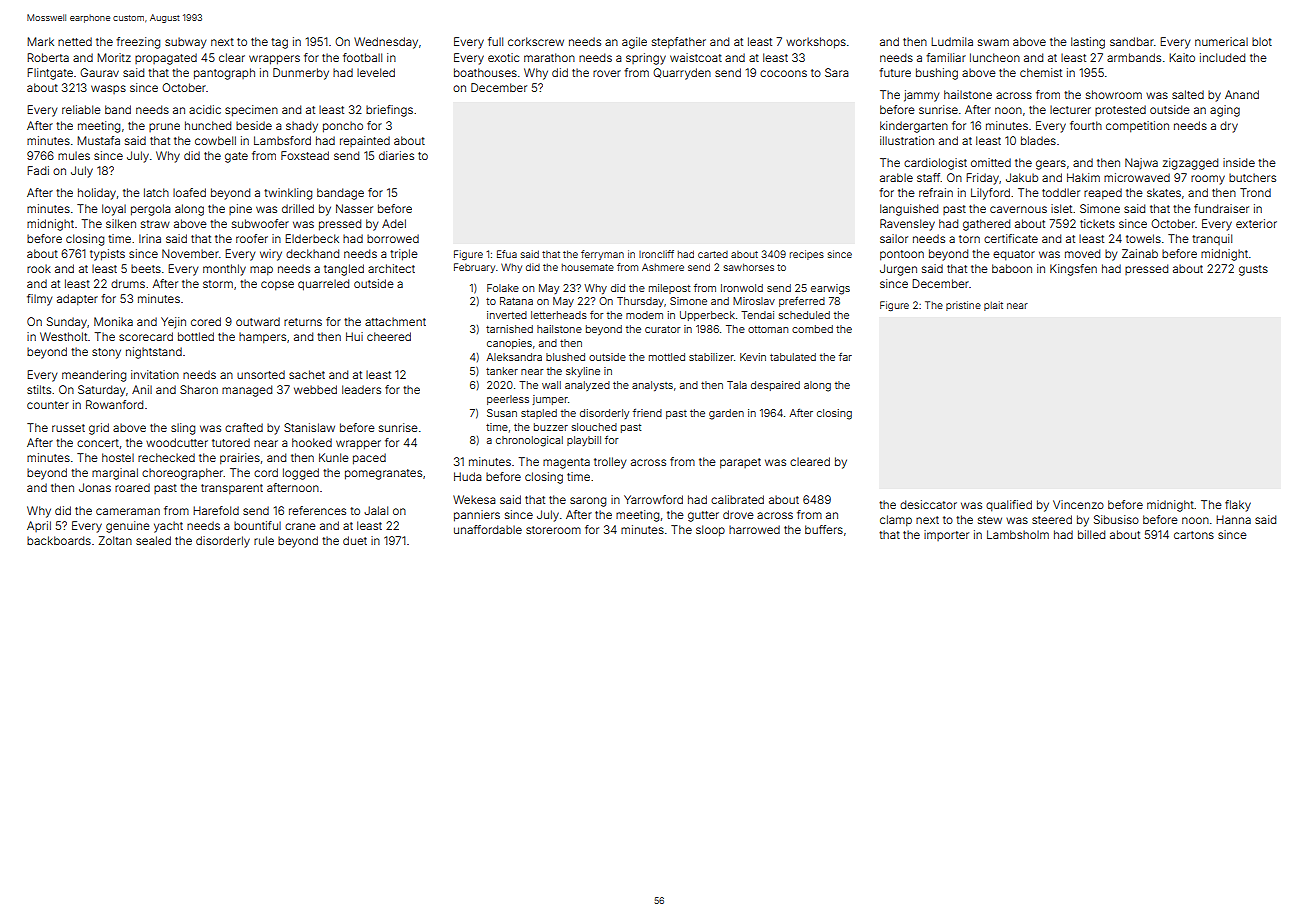 This image has height=924, width=1308. I want to click on billed, so click(1091, 534).
